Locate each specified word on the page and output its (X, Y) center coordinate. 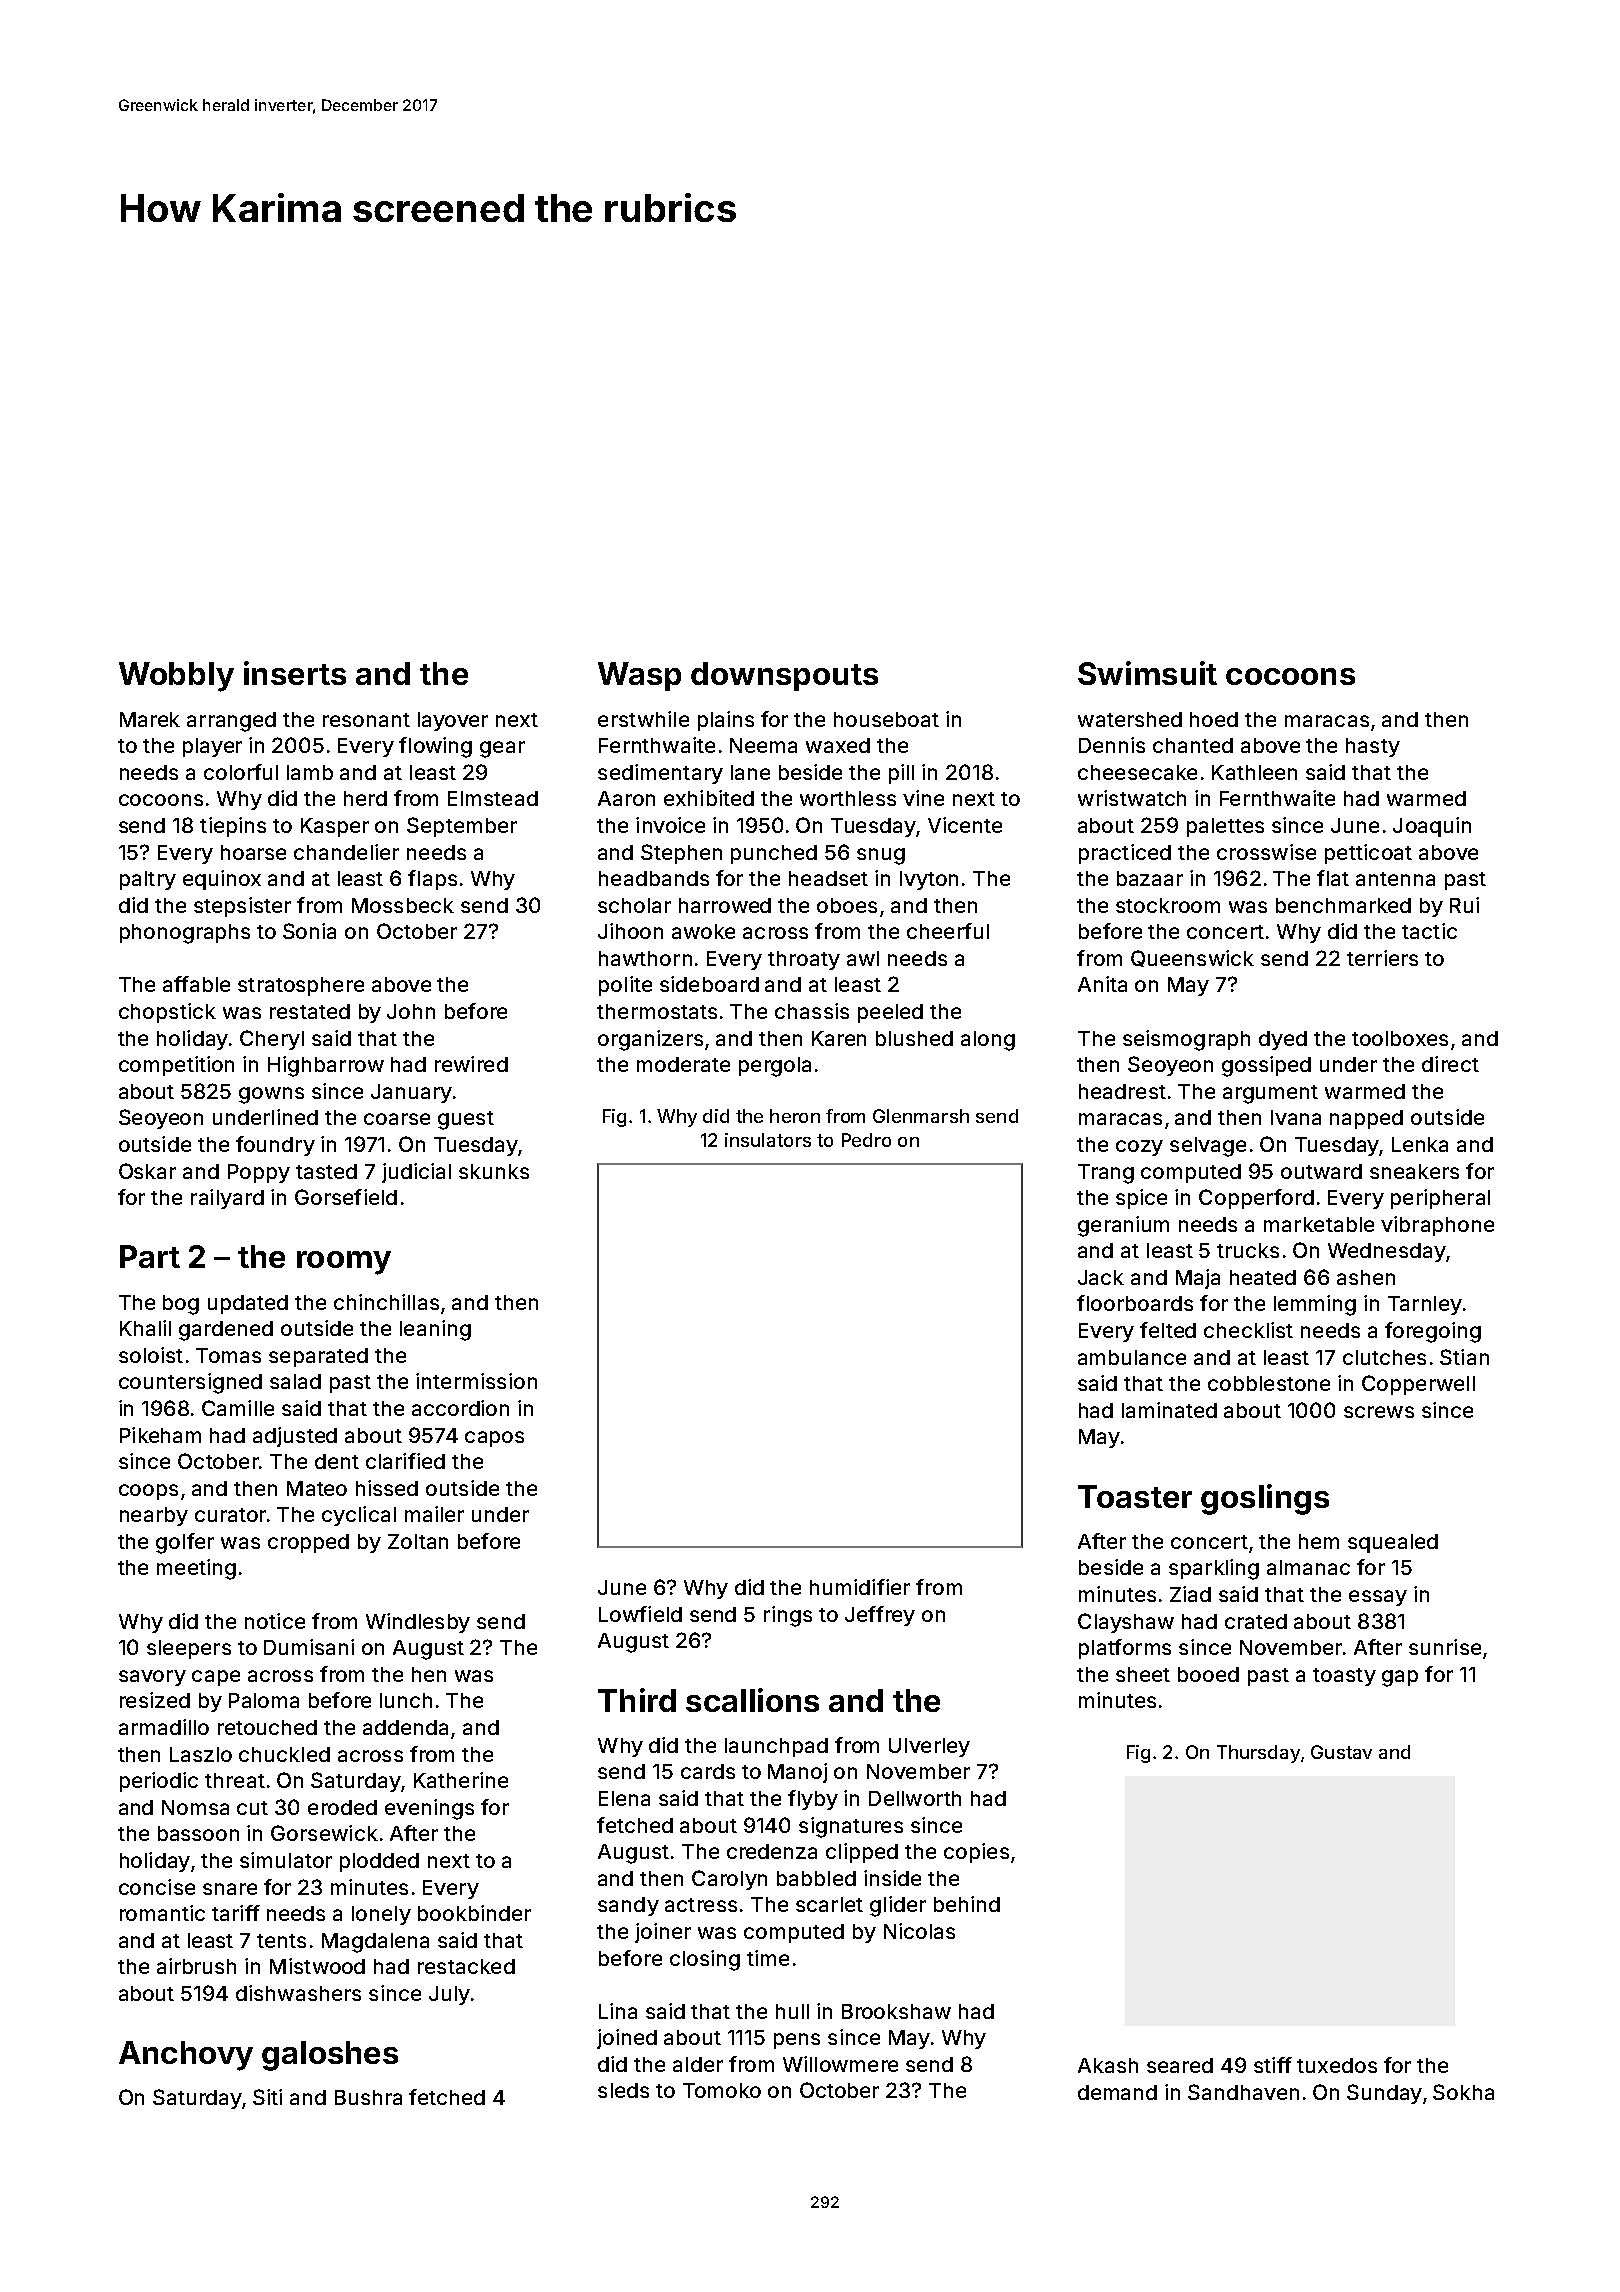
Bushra (368, 2097)
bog (181, 1305)
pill (901, 774)
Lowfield (640, 1614)
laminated (1169, 1410)
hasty (1373, 747)
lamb (310, 772)
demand (1117, 2092)
